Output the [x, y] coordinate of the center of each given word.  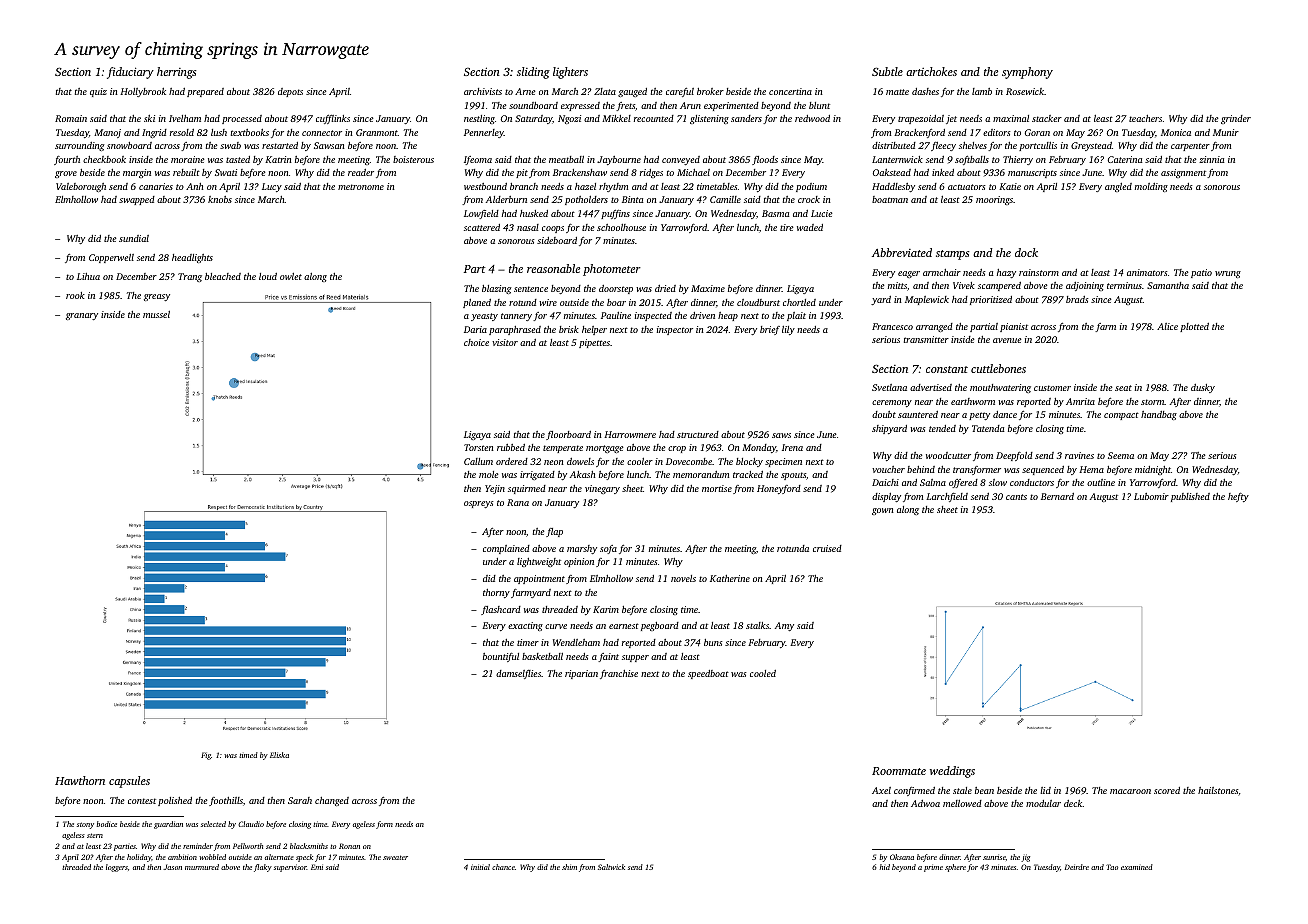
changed [332, 801]
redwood [812, 118]
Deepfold [1014, 456]
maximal [1011, 118]
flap [554, 532]
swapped [137, 200]
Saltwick [611, 867]
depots [290, 92]
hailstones [1218, 790]
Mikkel [616, 118]
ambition [182, 857]
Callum [478, 461]
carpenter [1190, 147]
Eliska [279, 755]
